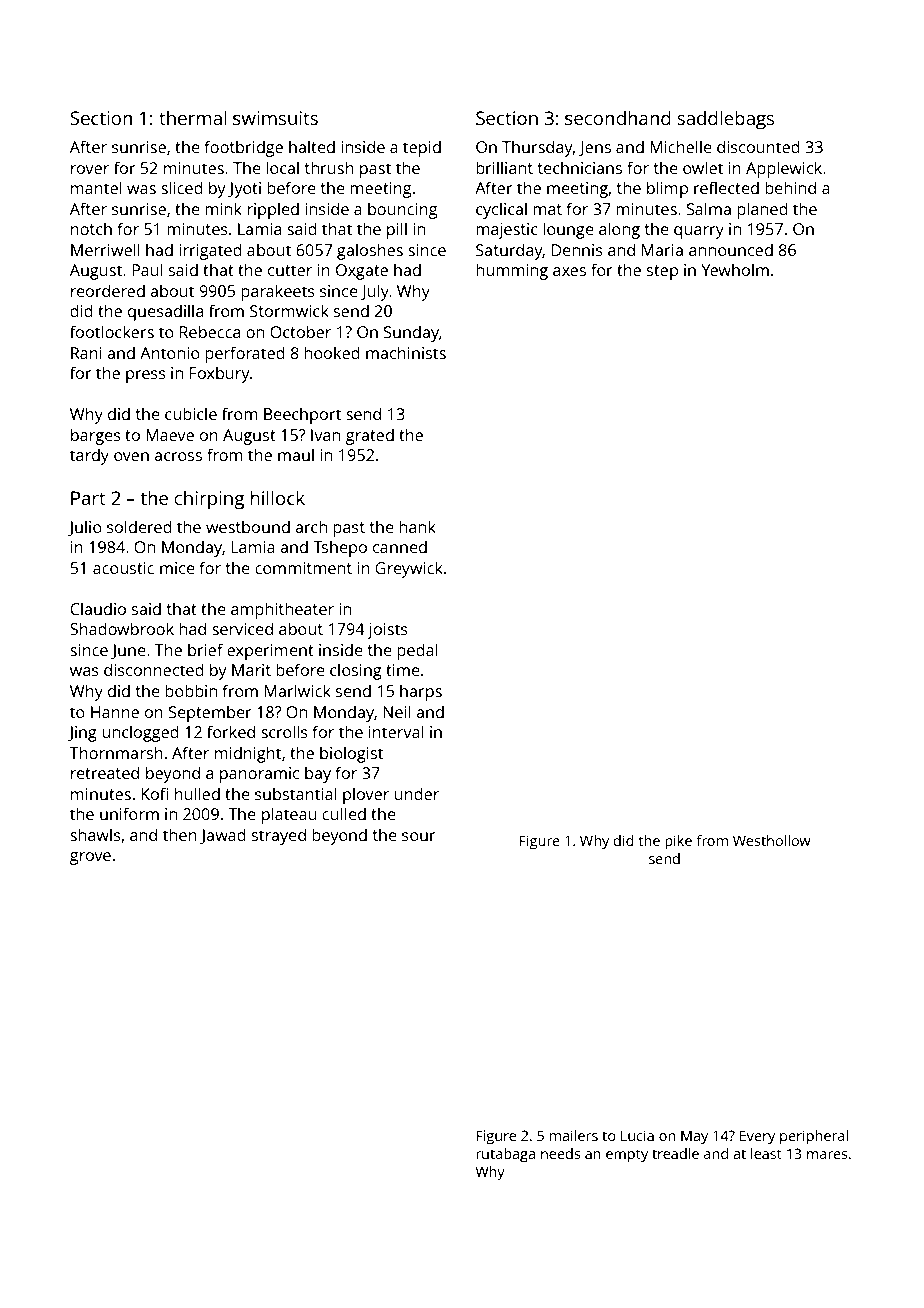 Image resolution: width=924 pixels, height=1308 pixels. I want to click on cubicle, so click(191, 413).
